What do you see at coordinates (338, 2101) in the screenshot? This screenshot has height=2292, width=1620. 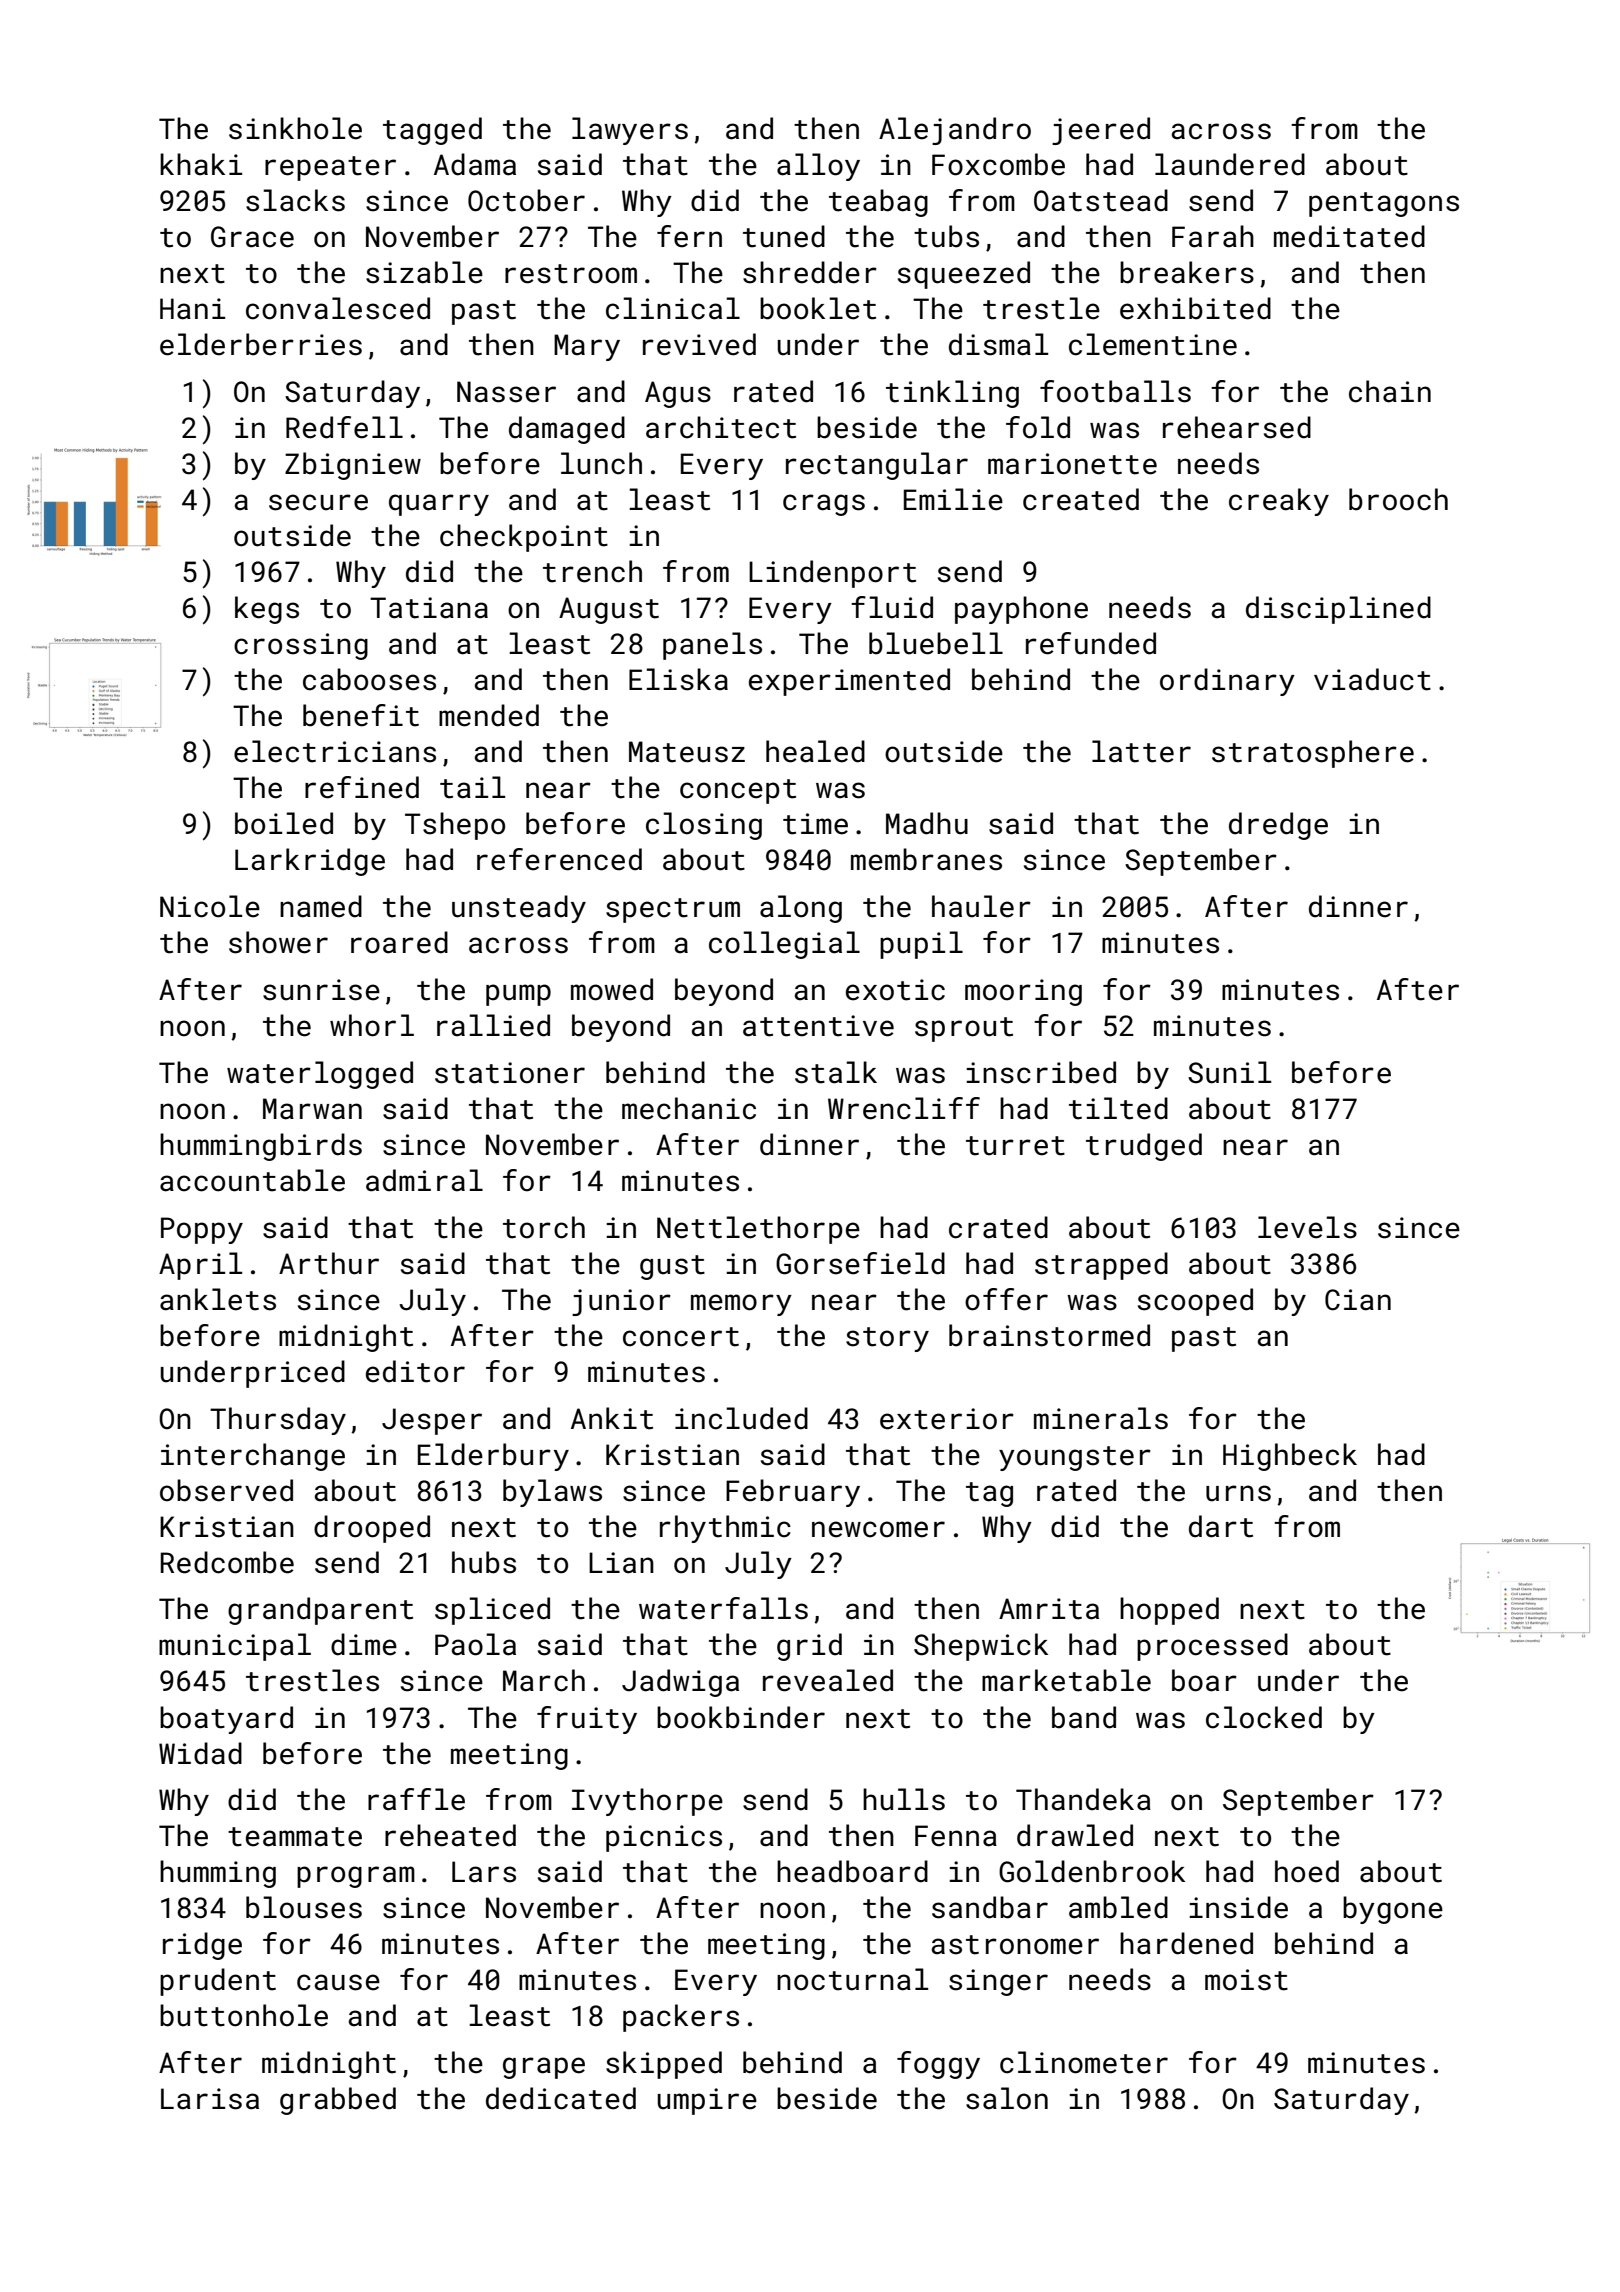 I see `grabbed` at bounding box center [338, 2101].
